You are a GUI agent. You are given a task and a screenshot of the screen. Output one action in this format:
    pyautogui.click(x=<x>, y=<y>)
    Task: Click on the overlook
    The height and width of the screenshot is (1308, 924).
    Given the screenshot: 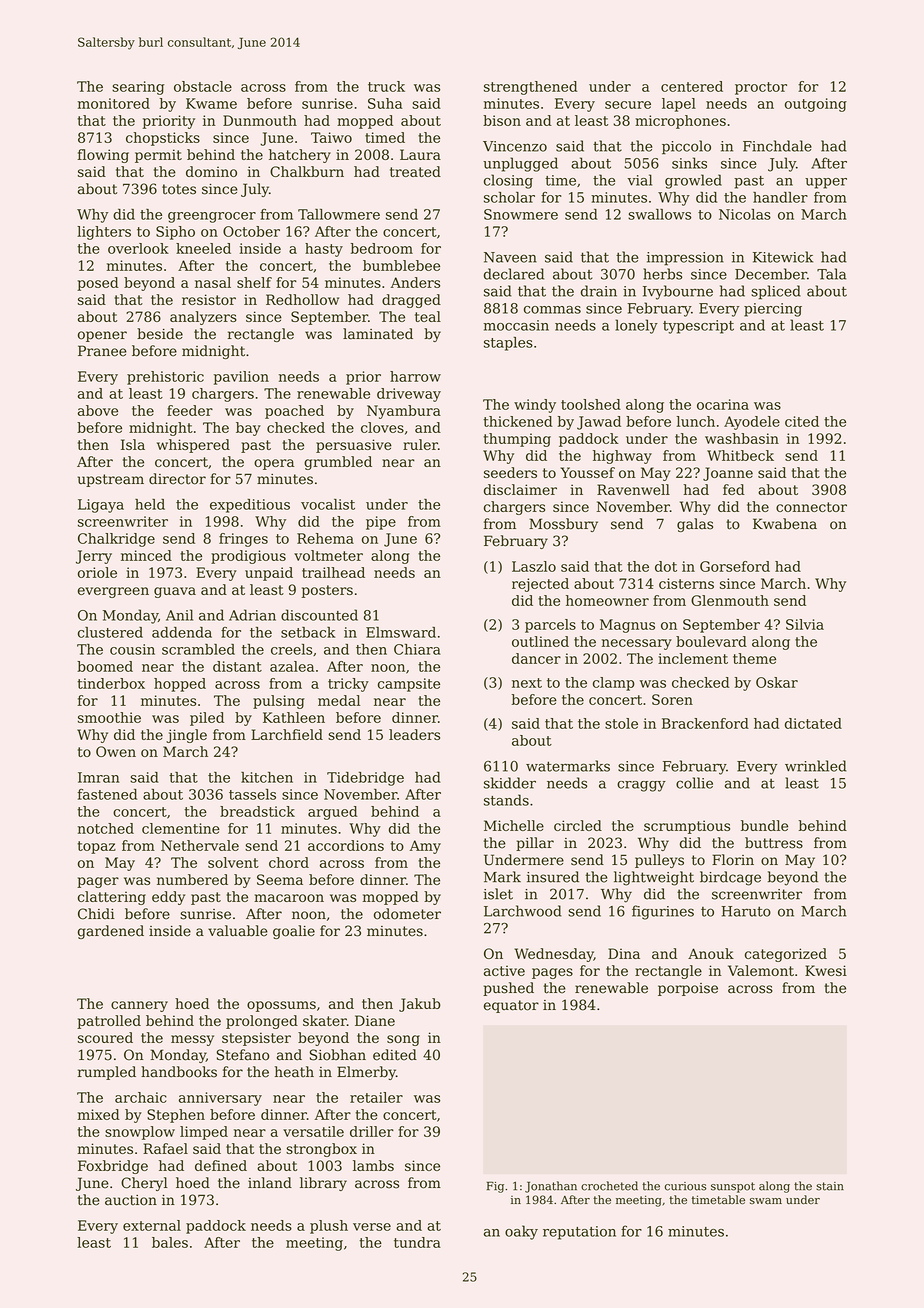 What is the action you would take?
    pyautogui.click(x=138, y=248)
